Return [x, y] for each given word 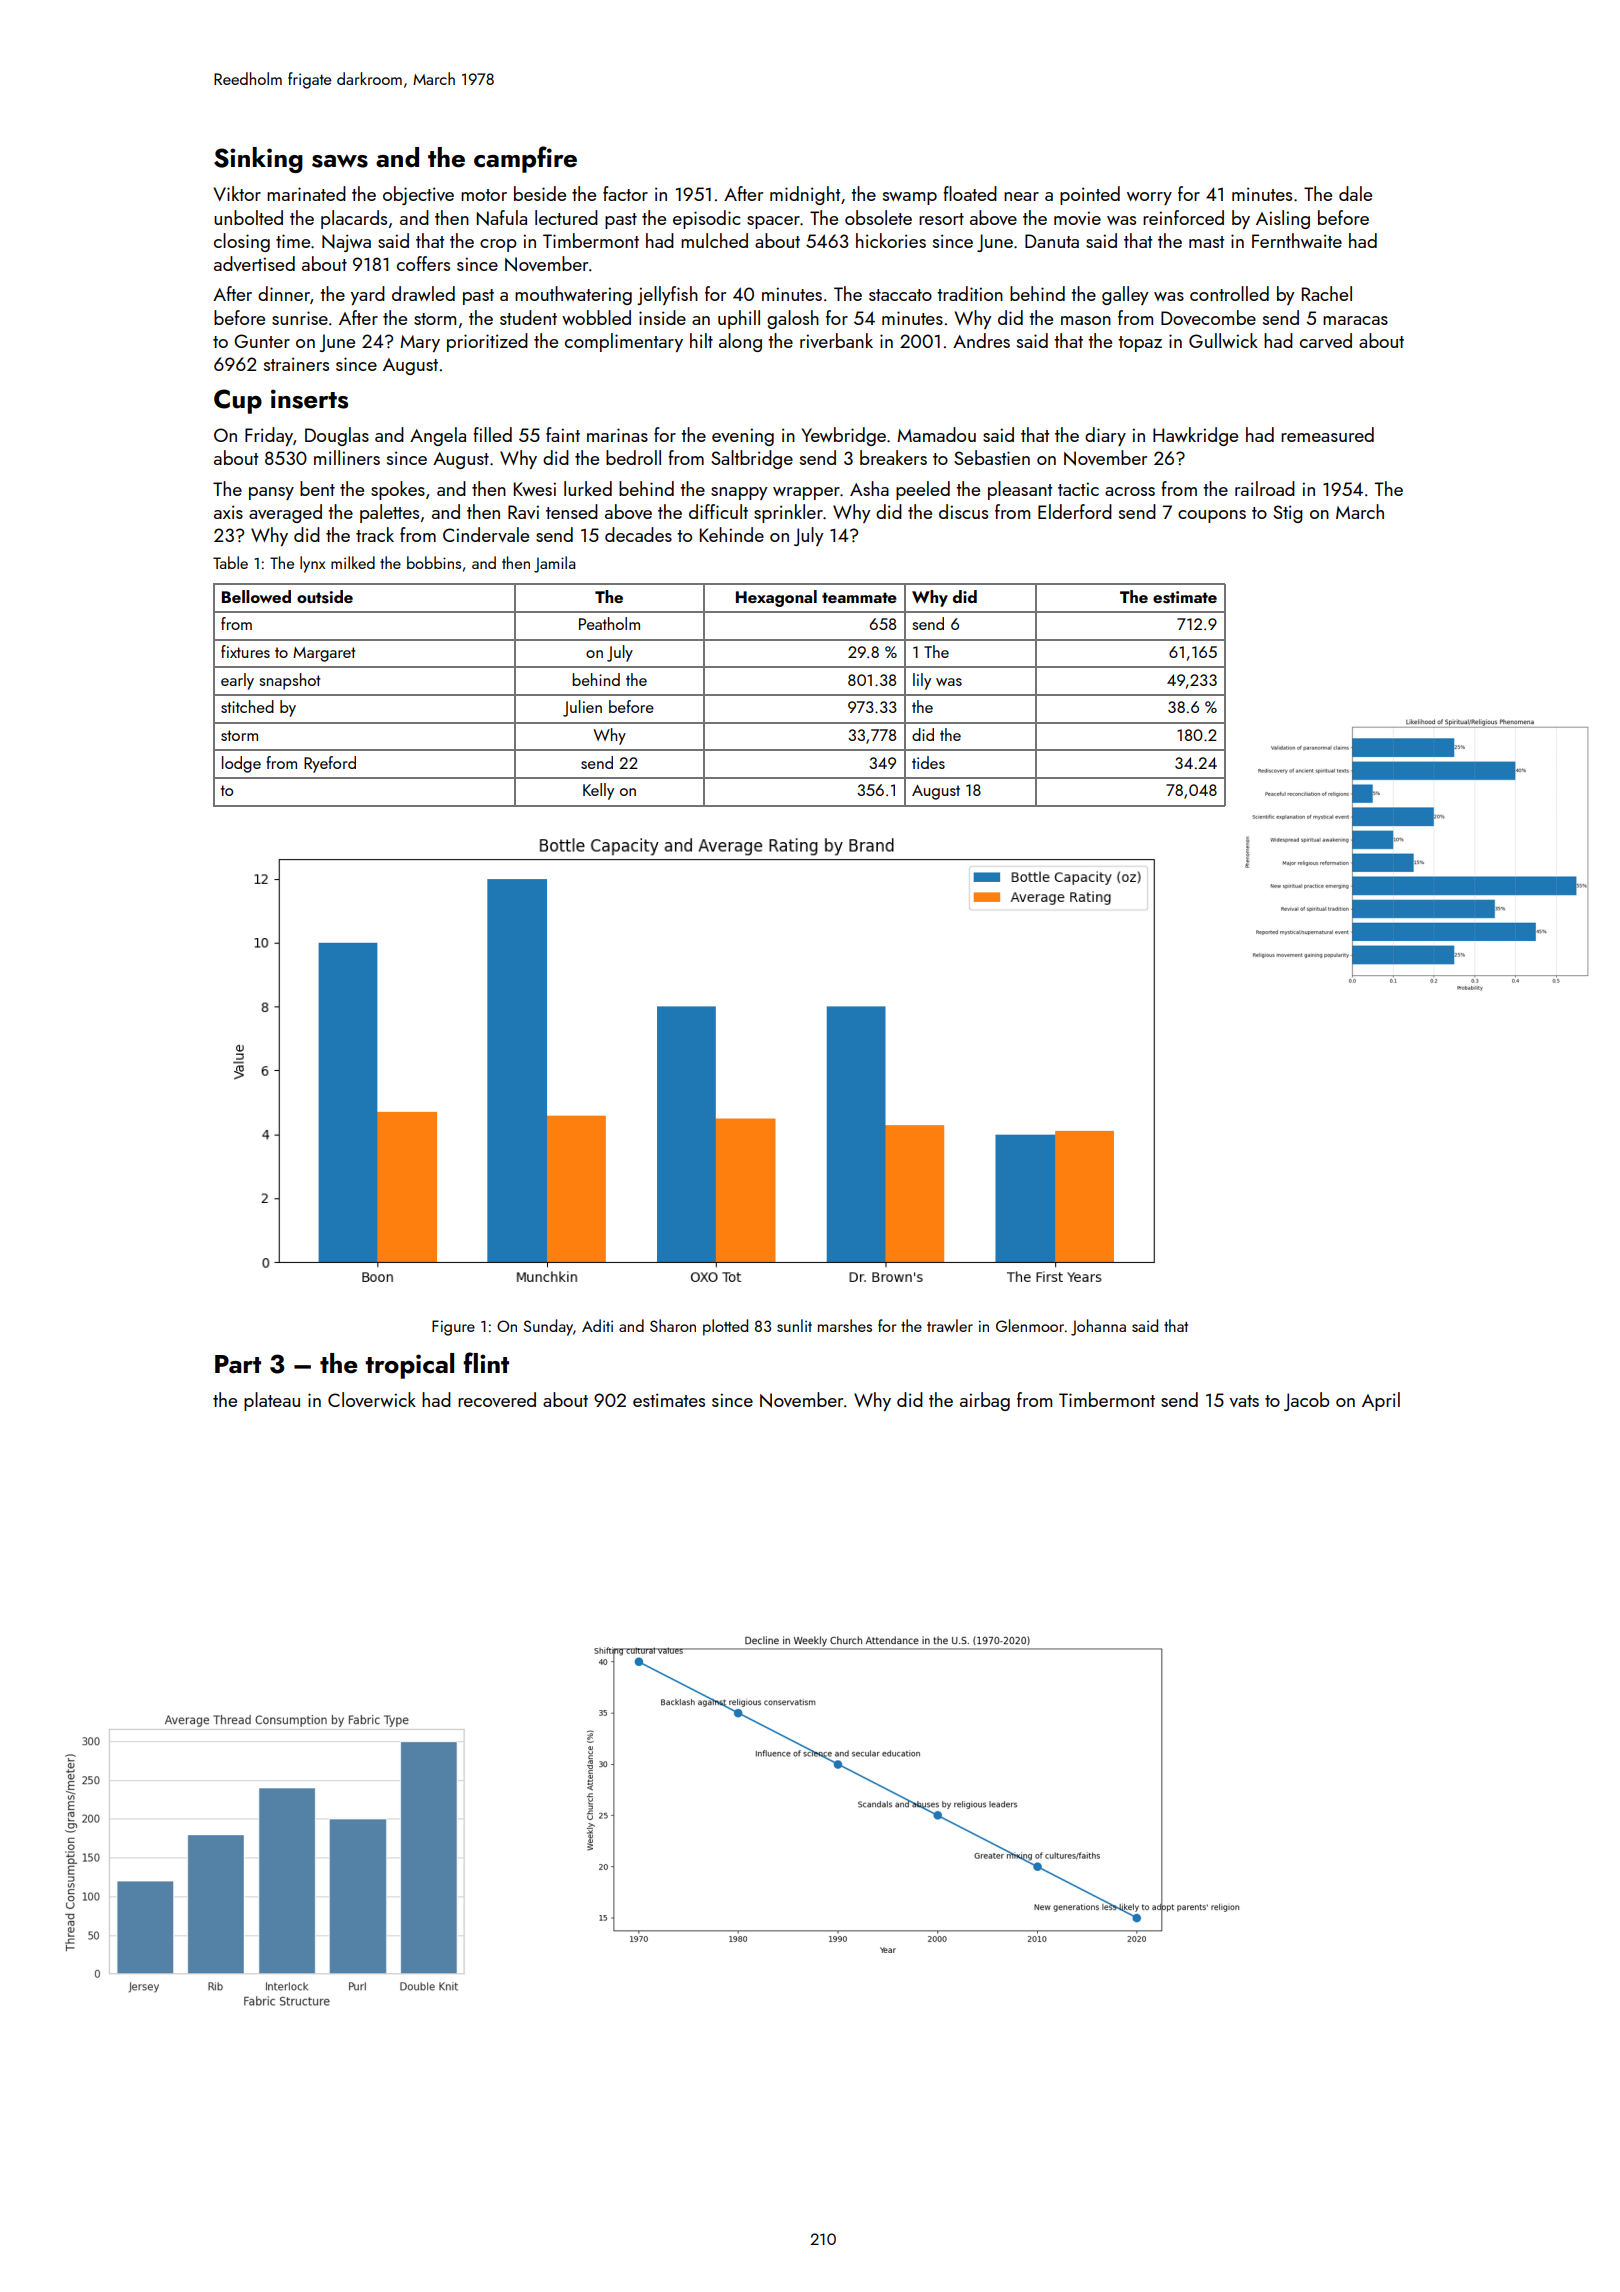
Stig [1288, 514]
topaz [1140, 344]
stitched [247, 706]
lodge [241, 764]
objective [418, 195]
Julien [582, 708]
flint [486, 1362]
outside [325, 597]
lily [922, 681]
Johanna [1098, 1327]
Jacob [1307, 1401]
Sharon [673, 1325]
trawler [950, 1325]
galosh [793, 319]
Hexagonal [776, 598]
